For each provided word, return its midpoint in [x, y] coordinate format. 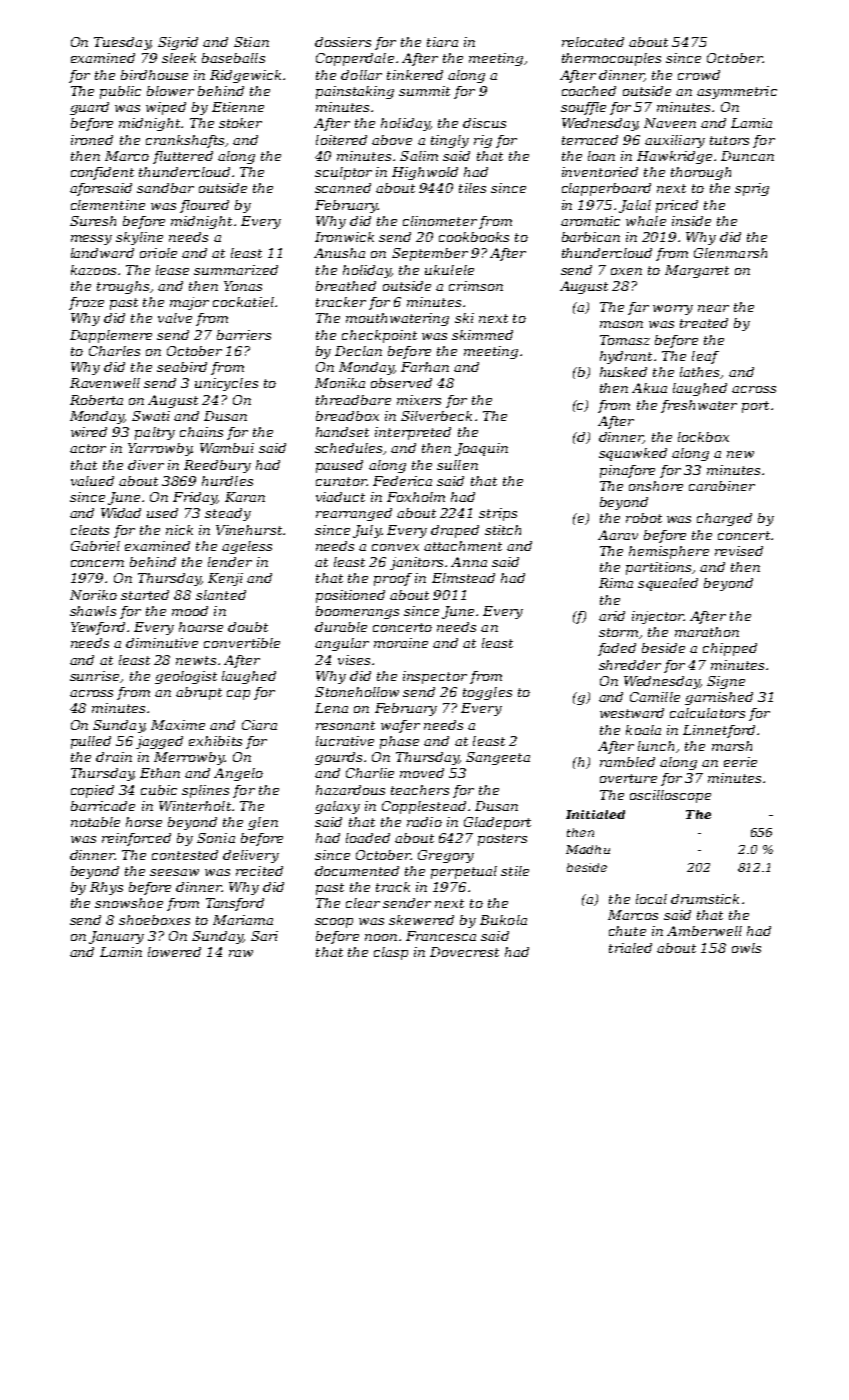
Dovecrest [464, 952]
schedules [348, 448]
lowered [174, 952]
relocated [593, 42]
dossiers [343, 42]
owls [746, 948]
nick [179, 530]
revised [739, 551]
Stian [251, 42]
